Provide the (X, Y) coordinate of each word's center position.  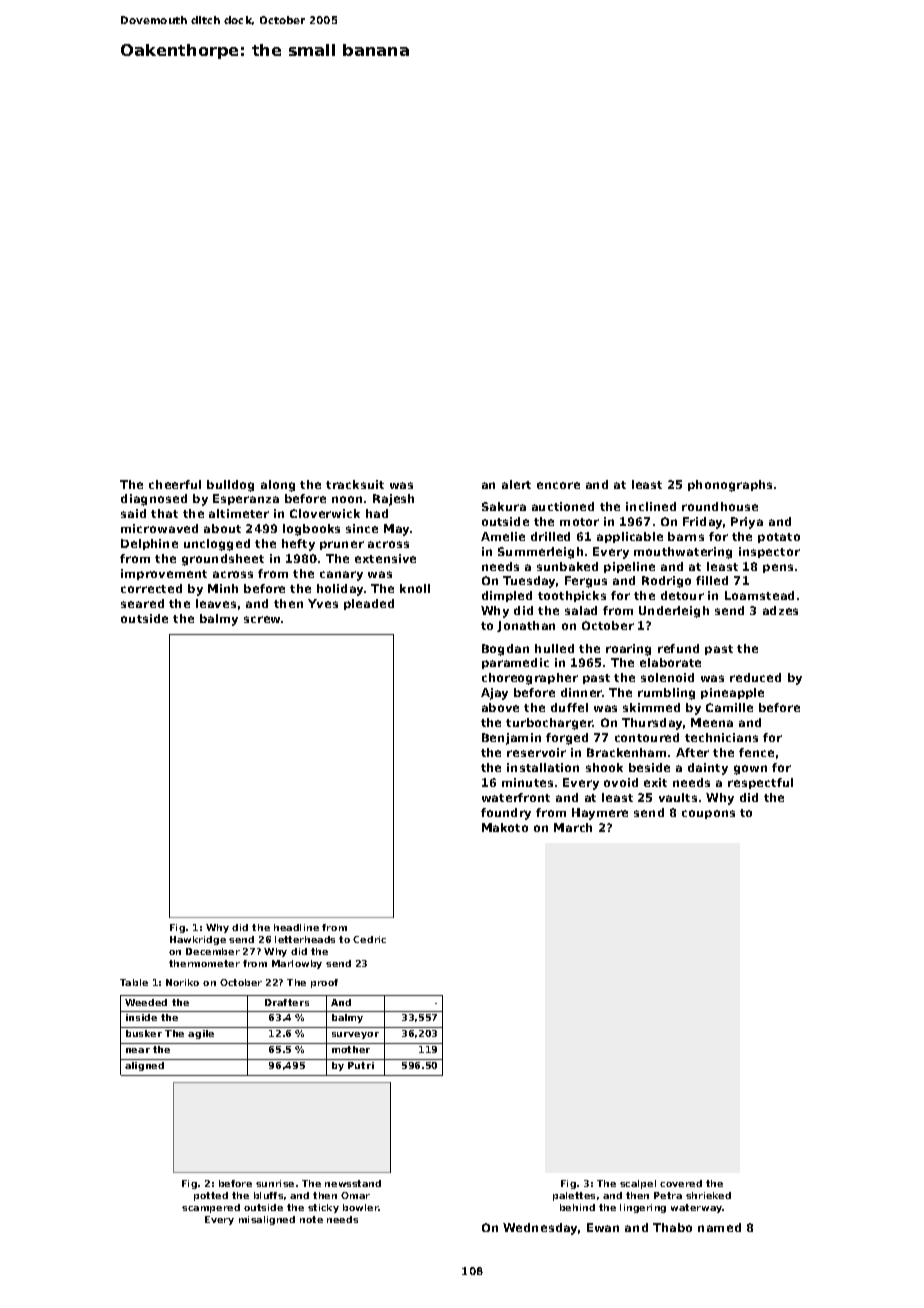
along (278, 486)
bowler (361, 1207)
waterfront (516, 797)
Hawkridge (198, 940)
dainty (708, 769)
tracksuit (355, 484)
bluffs (268, 1195)
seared (142, 603)
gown (750, 770)
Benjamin (511, 739)
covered (681, 1183)
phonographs (730, 486)
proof (324, 983)
